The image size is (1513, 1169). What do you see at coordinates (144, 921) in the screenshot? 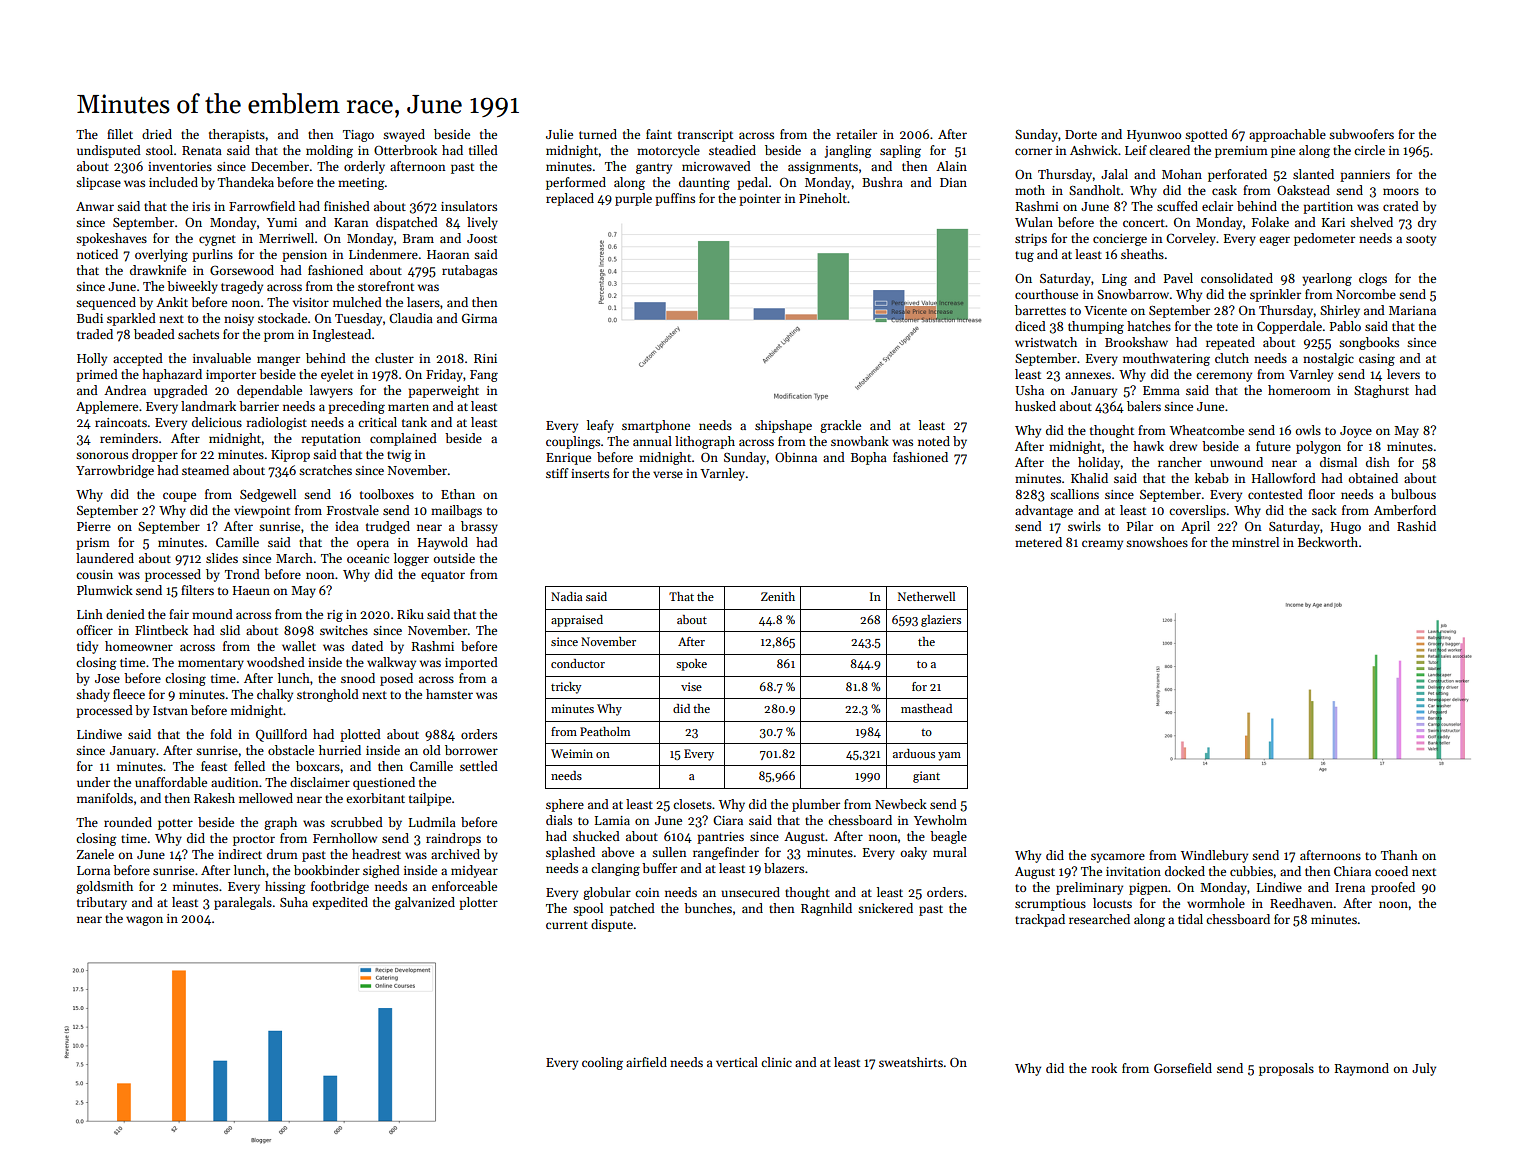
I see `wagon` at bounding box center [144, 921].
